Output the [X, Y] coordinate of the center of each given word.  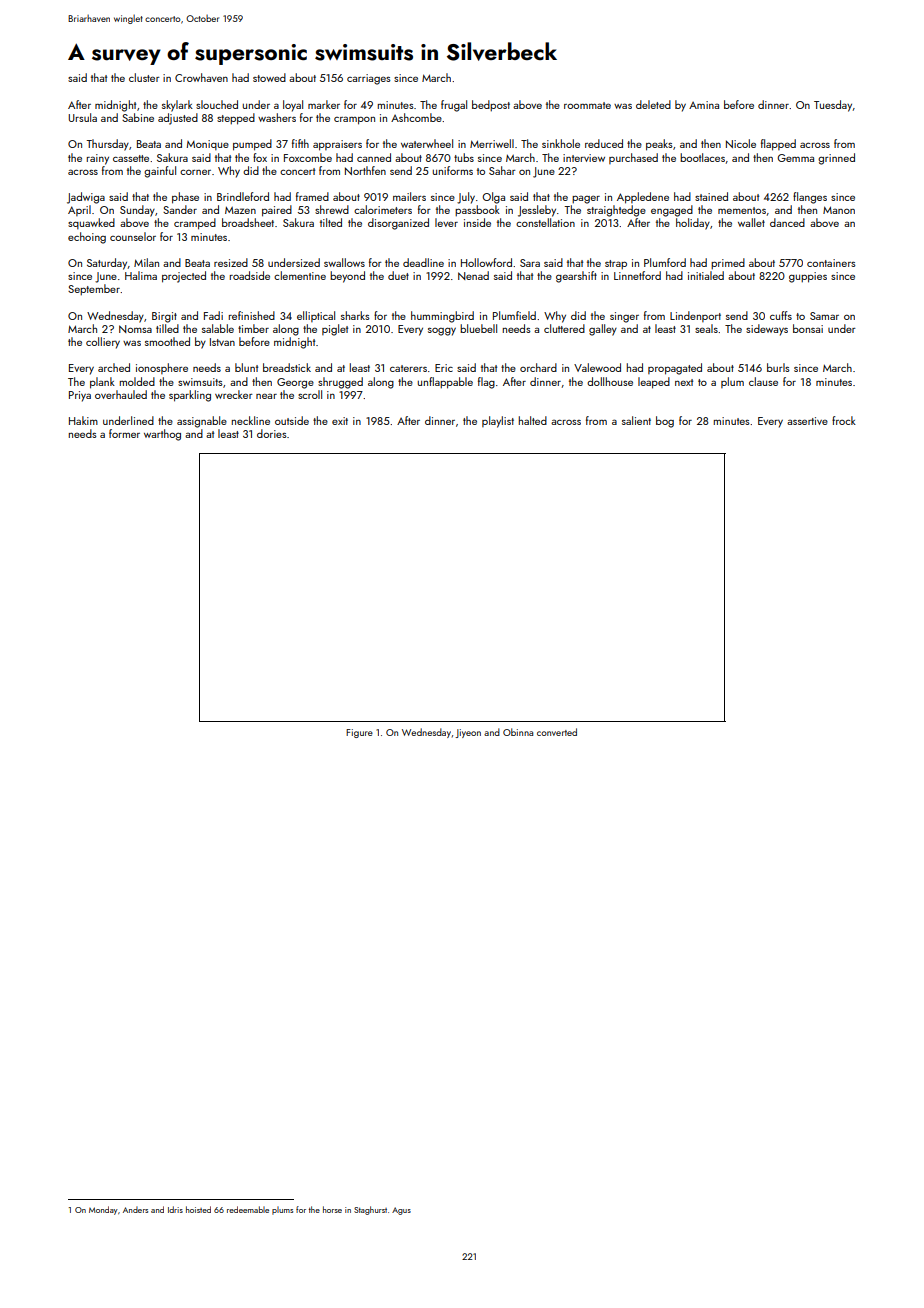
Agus [401, 1211]
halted [533, 420]
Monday [103, 1210]
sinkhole [561, 143]
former [124, 433]
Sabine [138, 117]
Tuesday [833, 106]
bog [665, 422]
